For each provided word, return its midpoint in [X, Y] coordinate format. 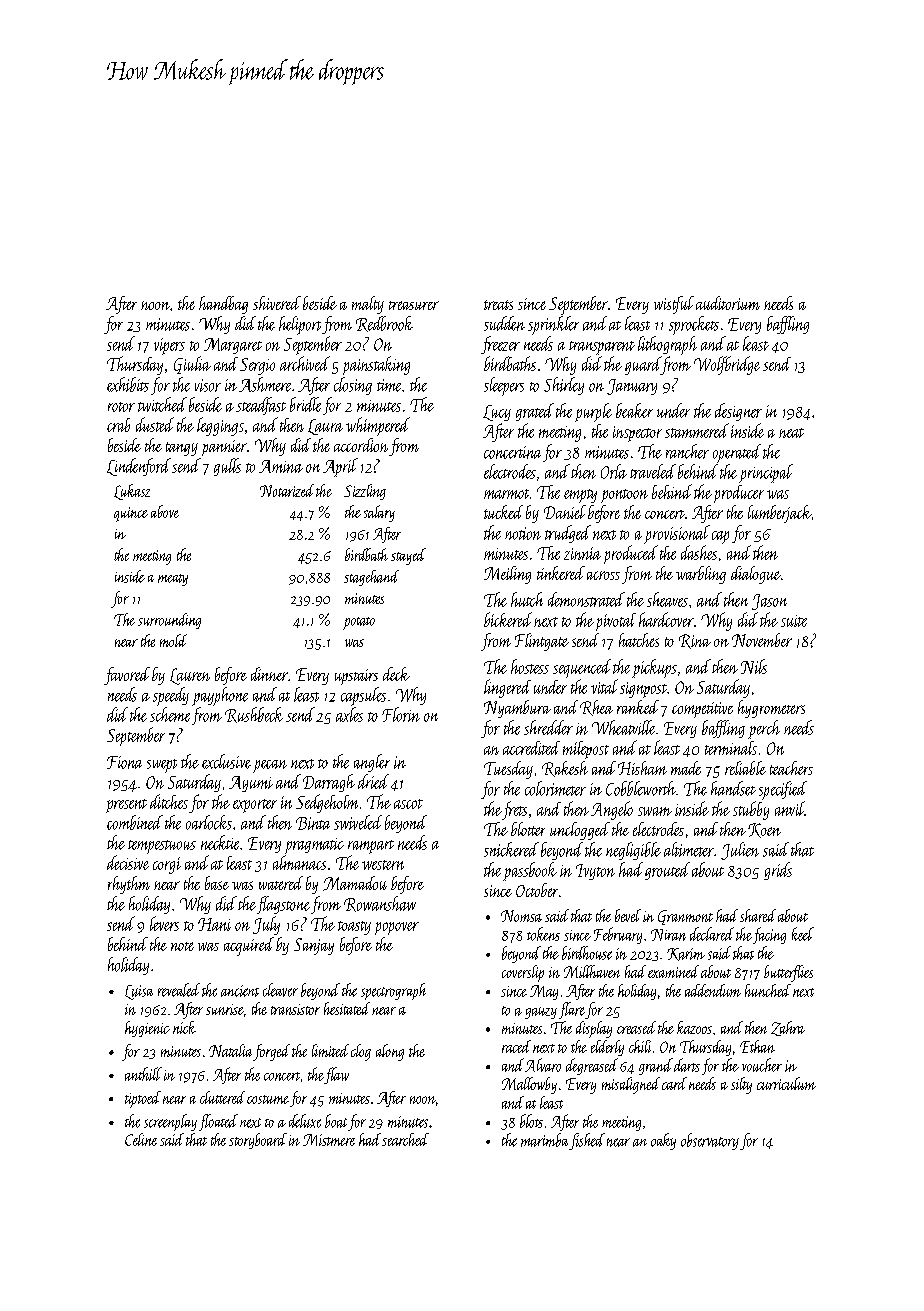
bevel [628, 915]
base [217, 883]
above [165, 511]
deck [396, 674]
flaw [336, 1075]
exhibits [128, 384]
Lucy [497, 413]
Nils [754, 666]
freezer [500, 345]
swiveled [358, 822]
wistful [674, 305]
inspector [637, 434]
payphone [220, 696]
